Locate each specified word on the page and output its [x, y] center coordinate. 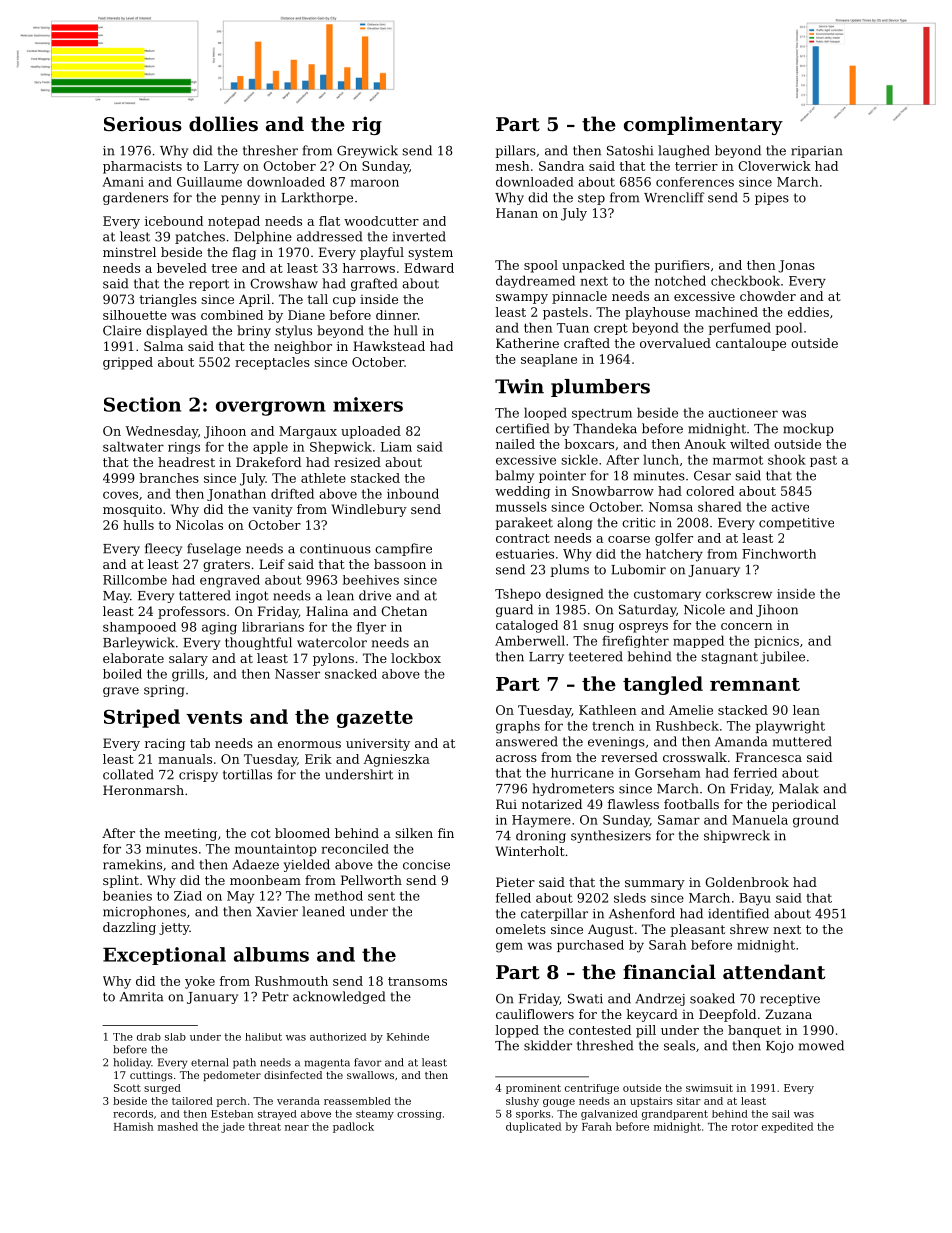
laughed [684, 151]
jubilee [783, 657]
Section [142, 404]
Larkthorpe [317, 198]
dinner [397, 315]
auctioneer [743, 413]
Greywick [367, 151]
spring [164, 691]
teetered [596, 656]
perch [232, 1102]
